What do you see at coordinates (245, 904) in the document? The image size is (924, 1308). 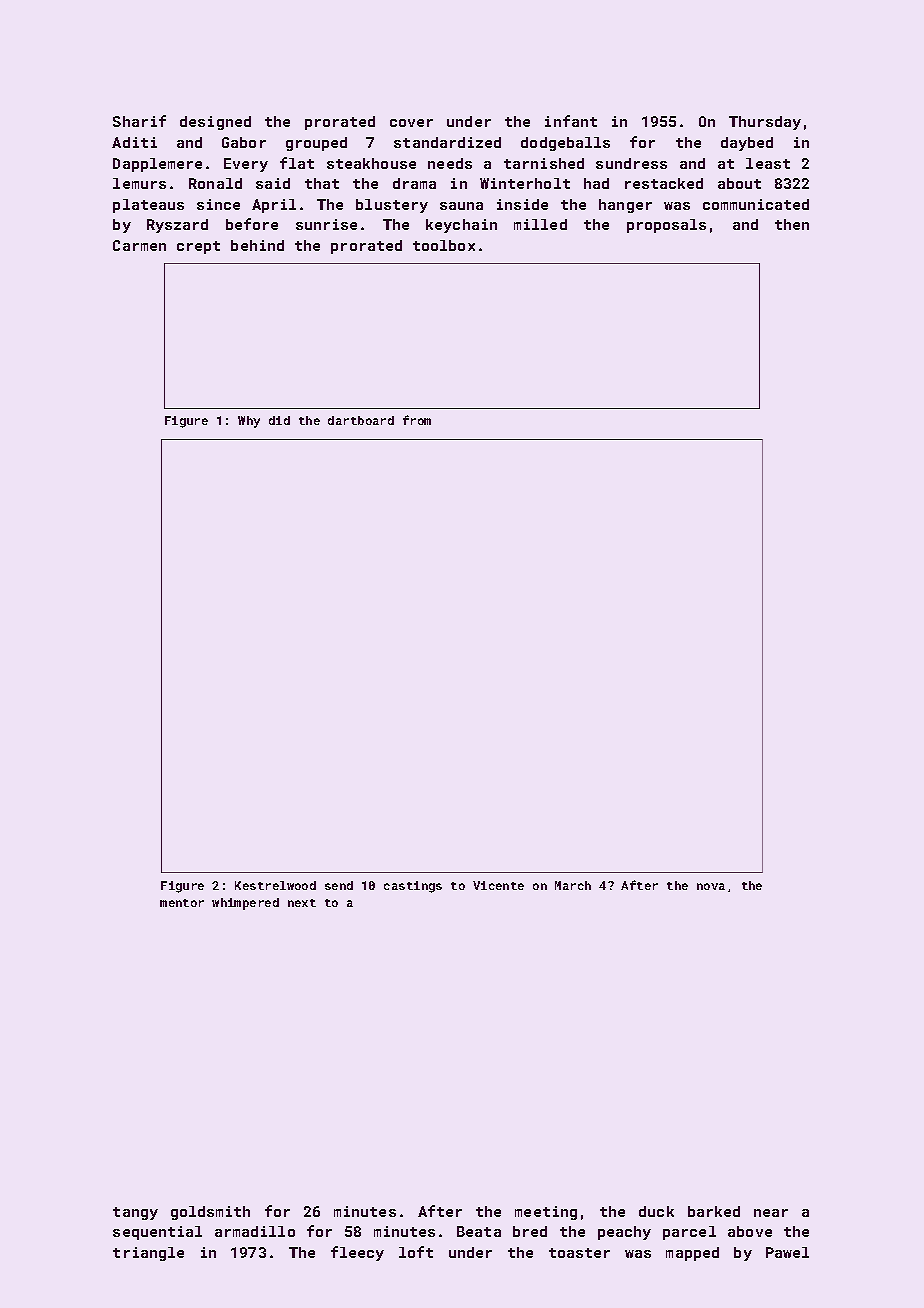 I see `whimpered` at bounding box center [245, 904].
